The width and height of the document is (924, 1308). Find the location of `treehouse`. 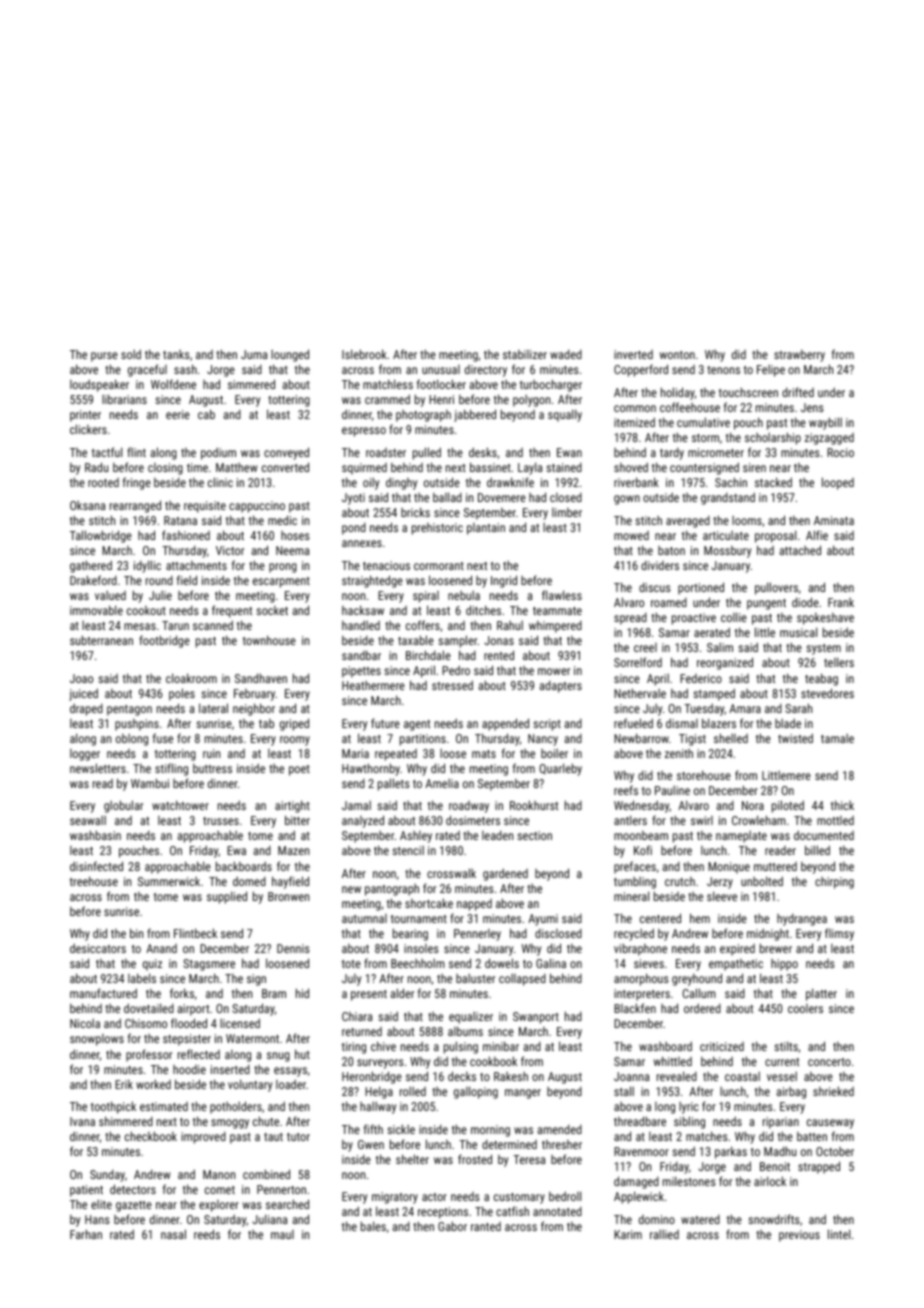

treehouse is located at coordinates (94, 881).
